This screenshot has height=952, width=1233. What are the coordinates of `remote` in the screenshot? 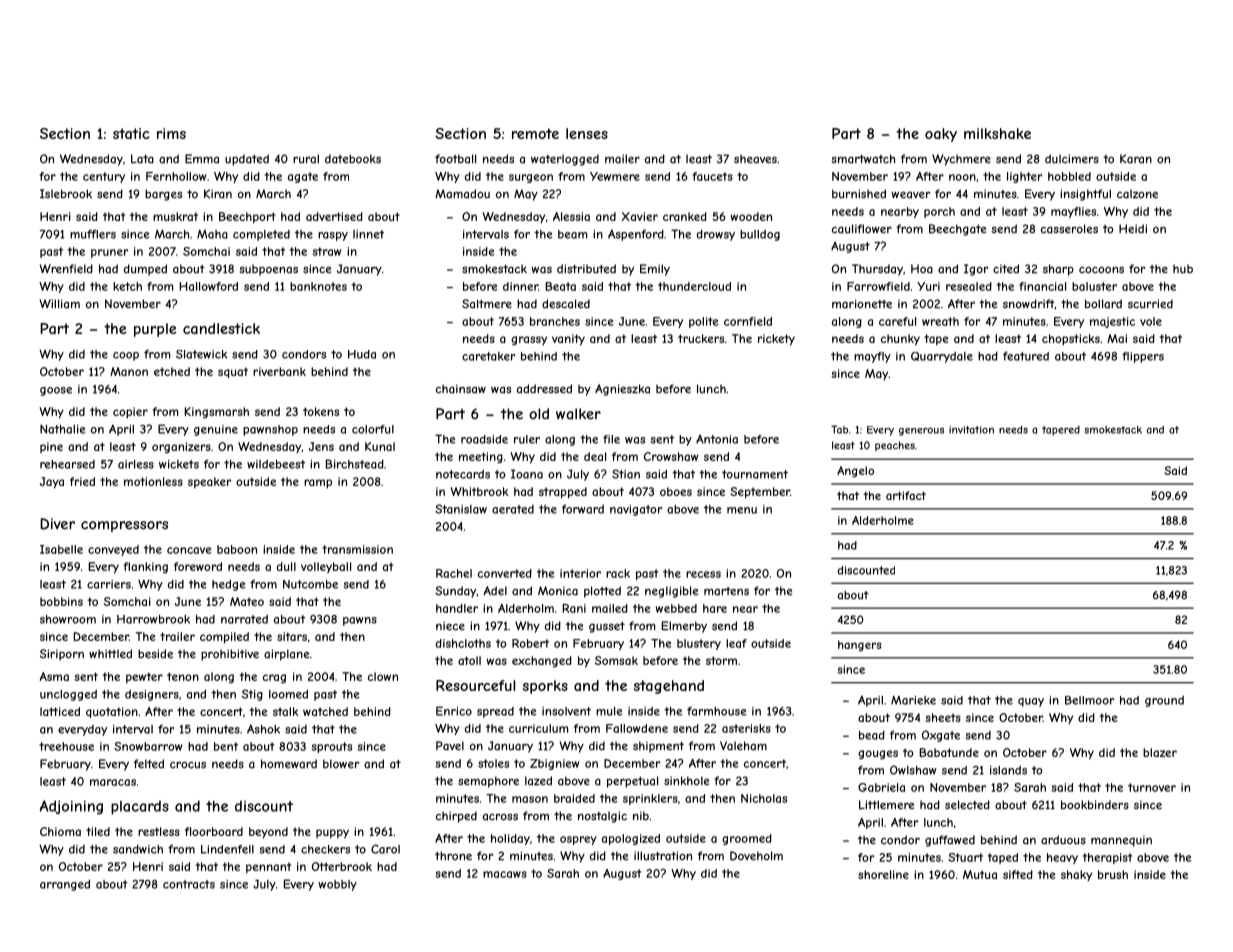 It's located at (535, 133).
